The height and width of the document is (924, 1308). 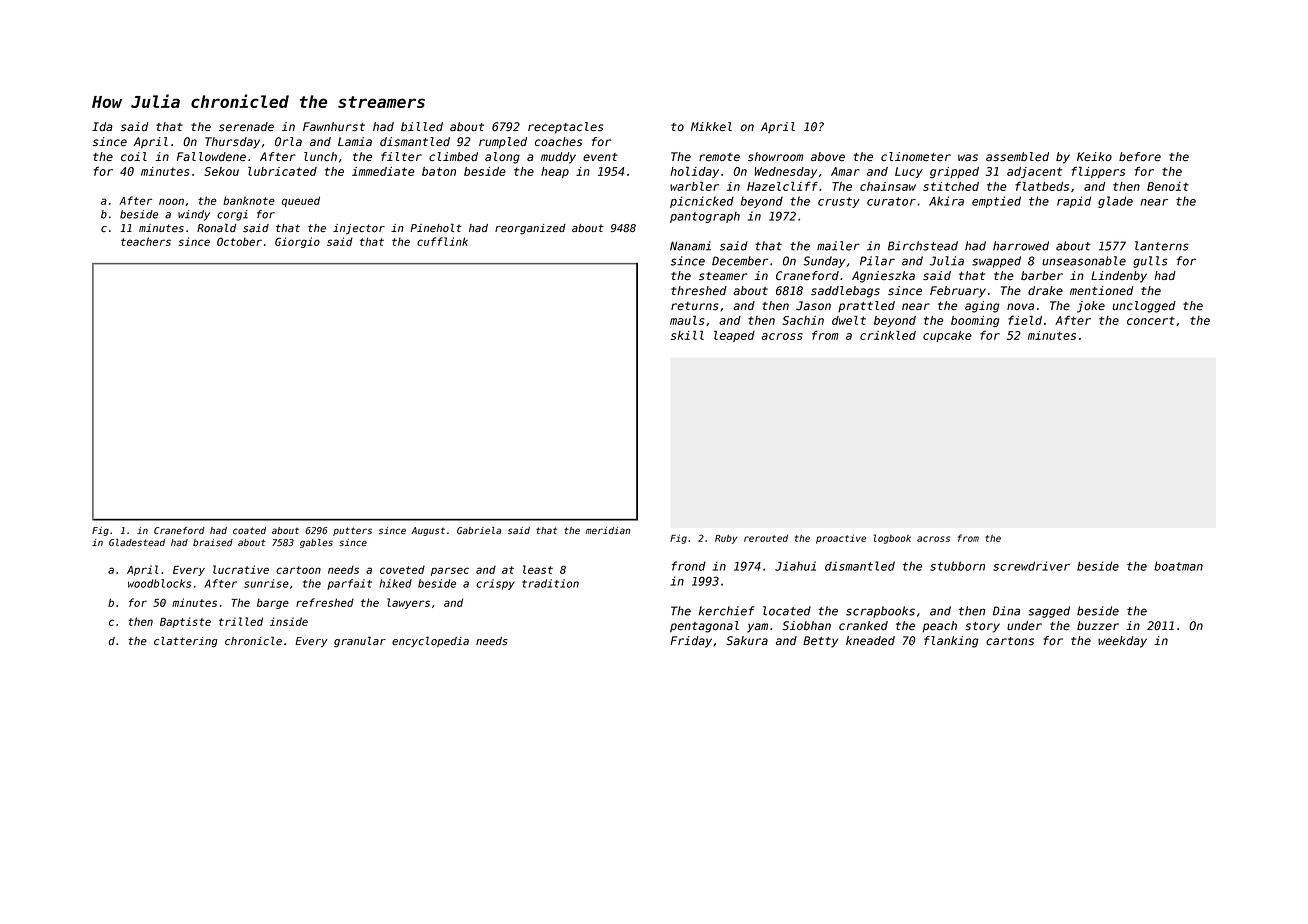 I want to click on receptacles, so click(x=565, y=128).
